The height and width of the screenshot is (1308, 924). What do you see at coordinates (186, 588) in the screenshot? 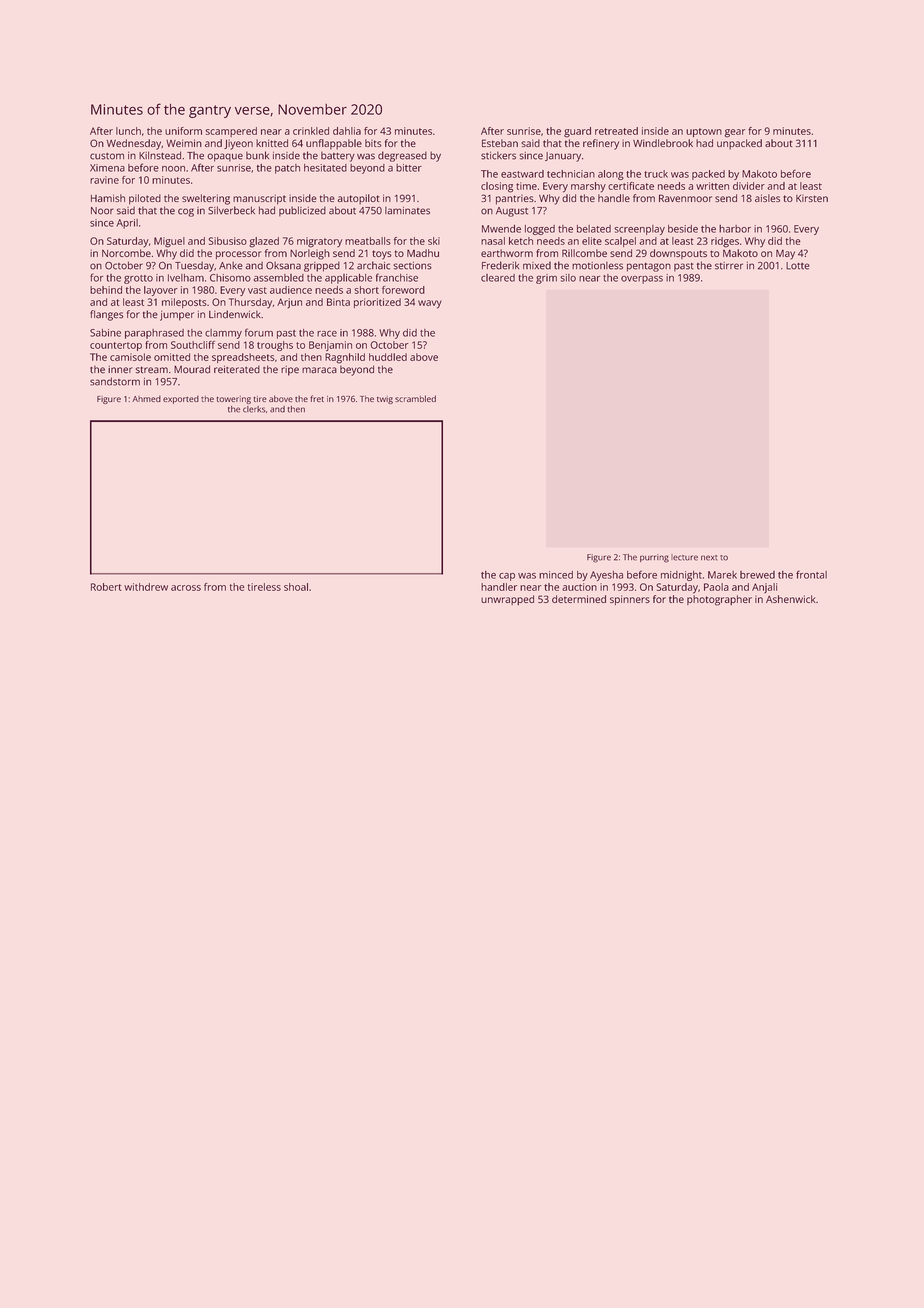
I see `across` at bounding box center [186, 588].
